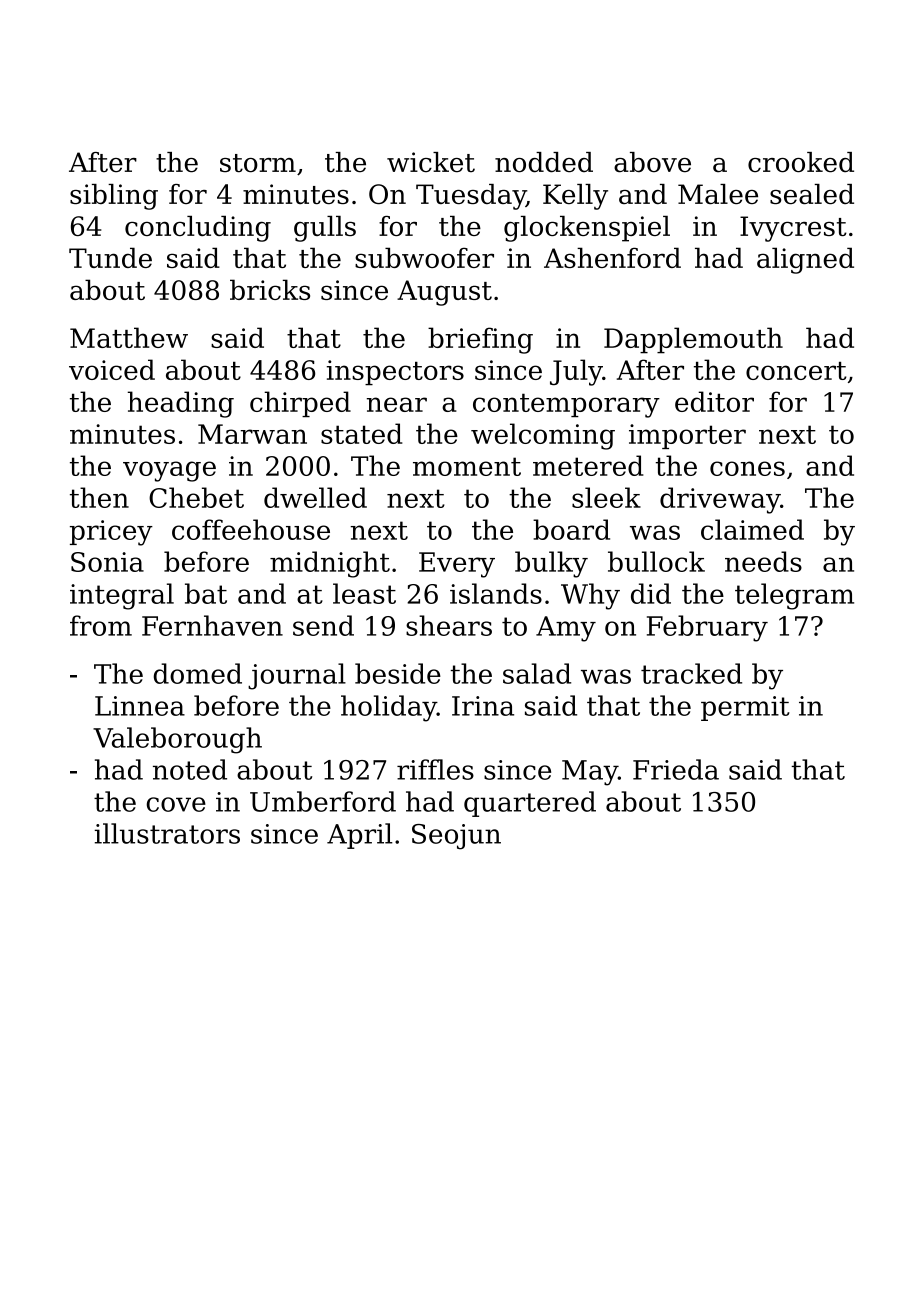  Describe the element at coordinates (330, 564) in the image. I see `midnight` at that location.
